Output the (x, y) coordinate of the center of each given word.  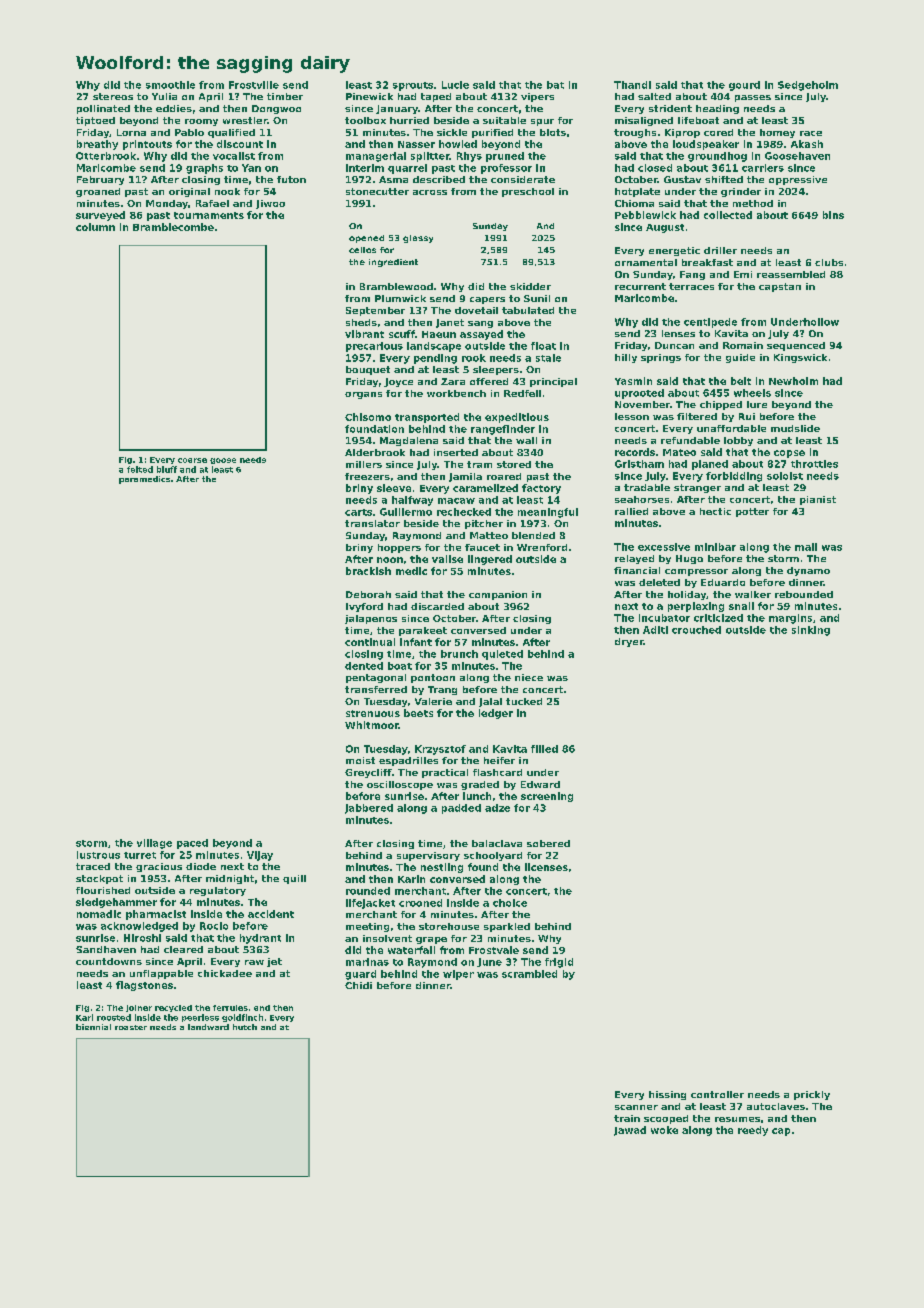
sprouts (413, 86)
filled (544, 749)
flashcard (497, 772)
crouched (696, 630)
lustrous (98, 855)
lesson (632, 416)
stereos (113, 96)
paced (192, 844)
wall (526, 440)
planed (710, 465)
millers (364, 464)
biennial (93, 1027)
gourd (744, 86)
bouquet (368, 370)
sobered (548, 843)
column (95, 227)
